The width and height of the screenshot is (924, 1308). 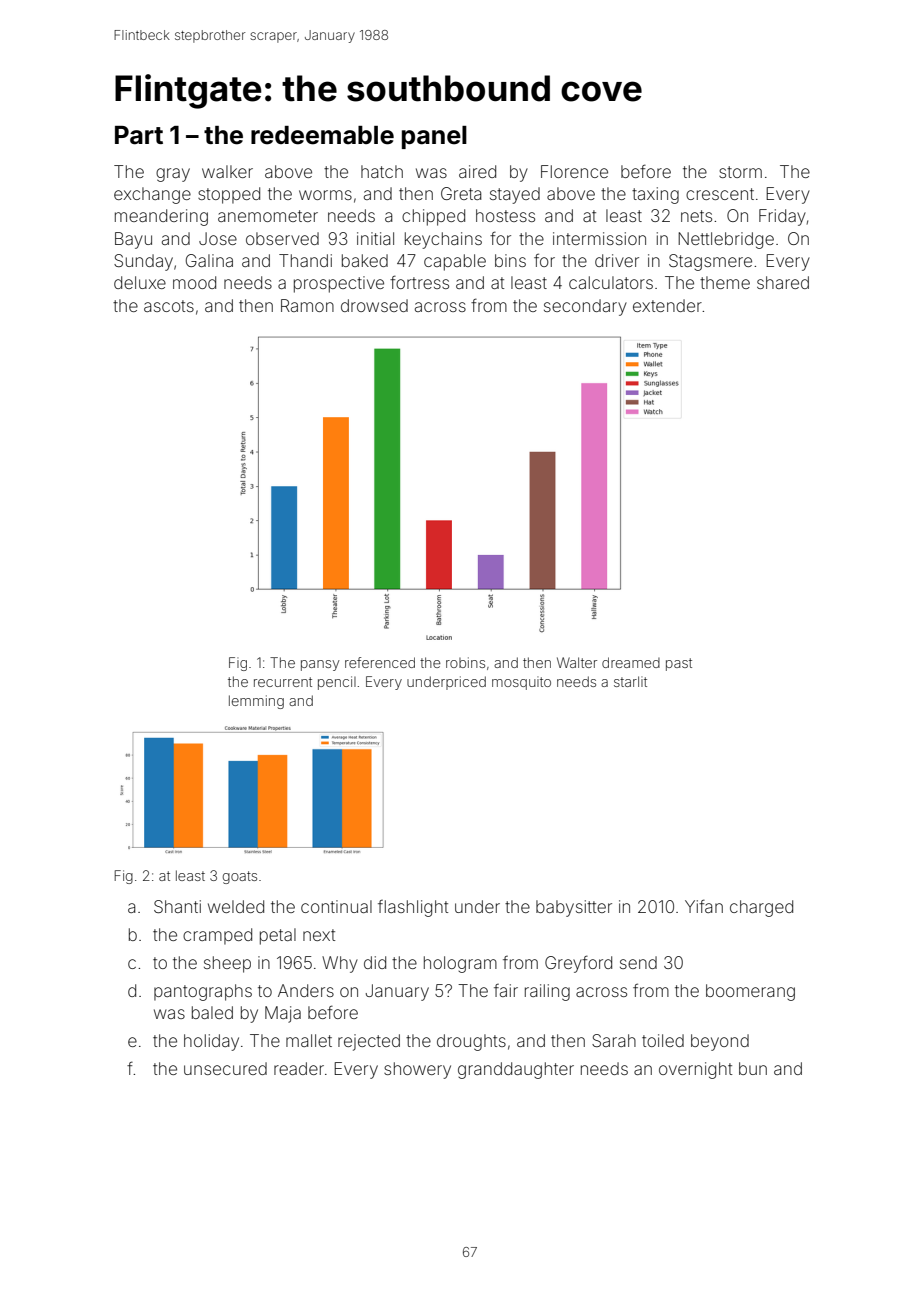 I want to click on babysitter, so click(x=574, y=908).
